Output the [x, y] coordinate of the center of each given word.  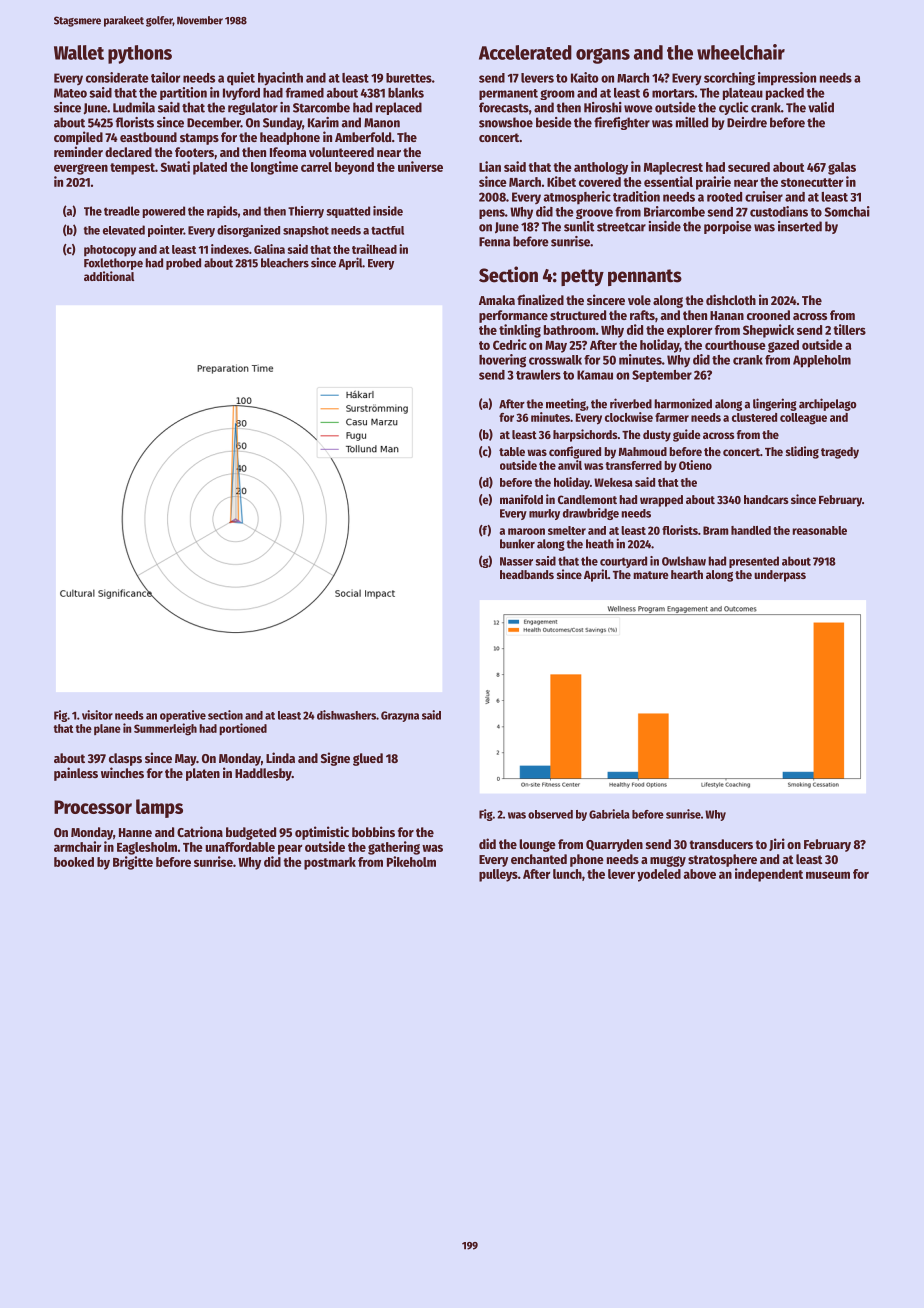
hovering [502, 361]
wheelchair [741, 52]
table [512, 451]
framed [305, 93]
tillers [849, 329]
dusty [657, 436]
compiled [78, 138]
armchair [77, 846]
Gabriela [609, 814]
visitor [97, 715]
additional [109, 276]
